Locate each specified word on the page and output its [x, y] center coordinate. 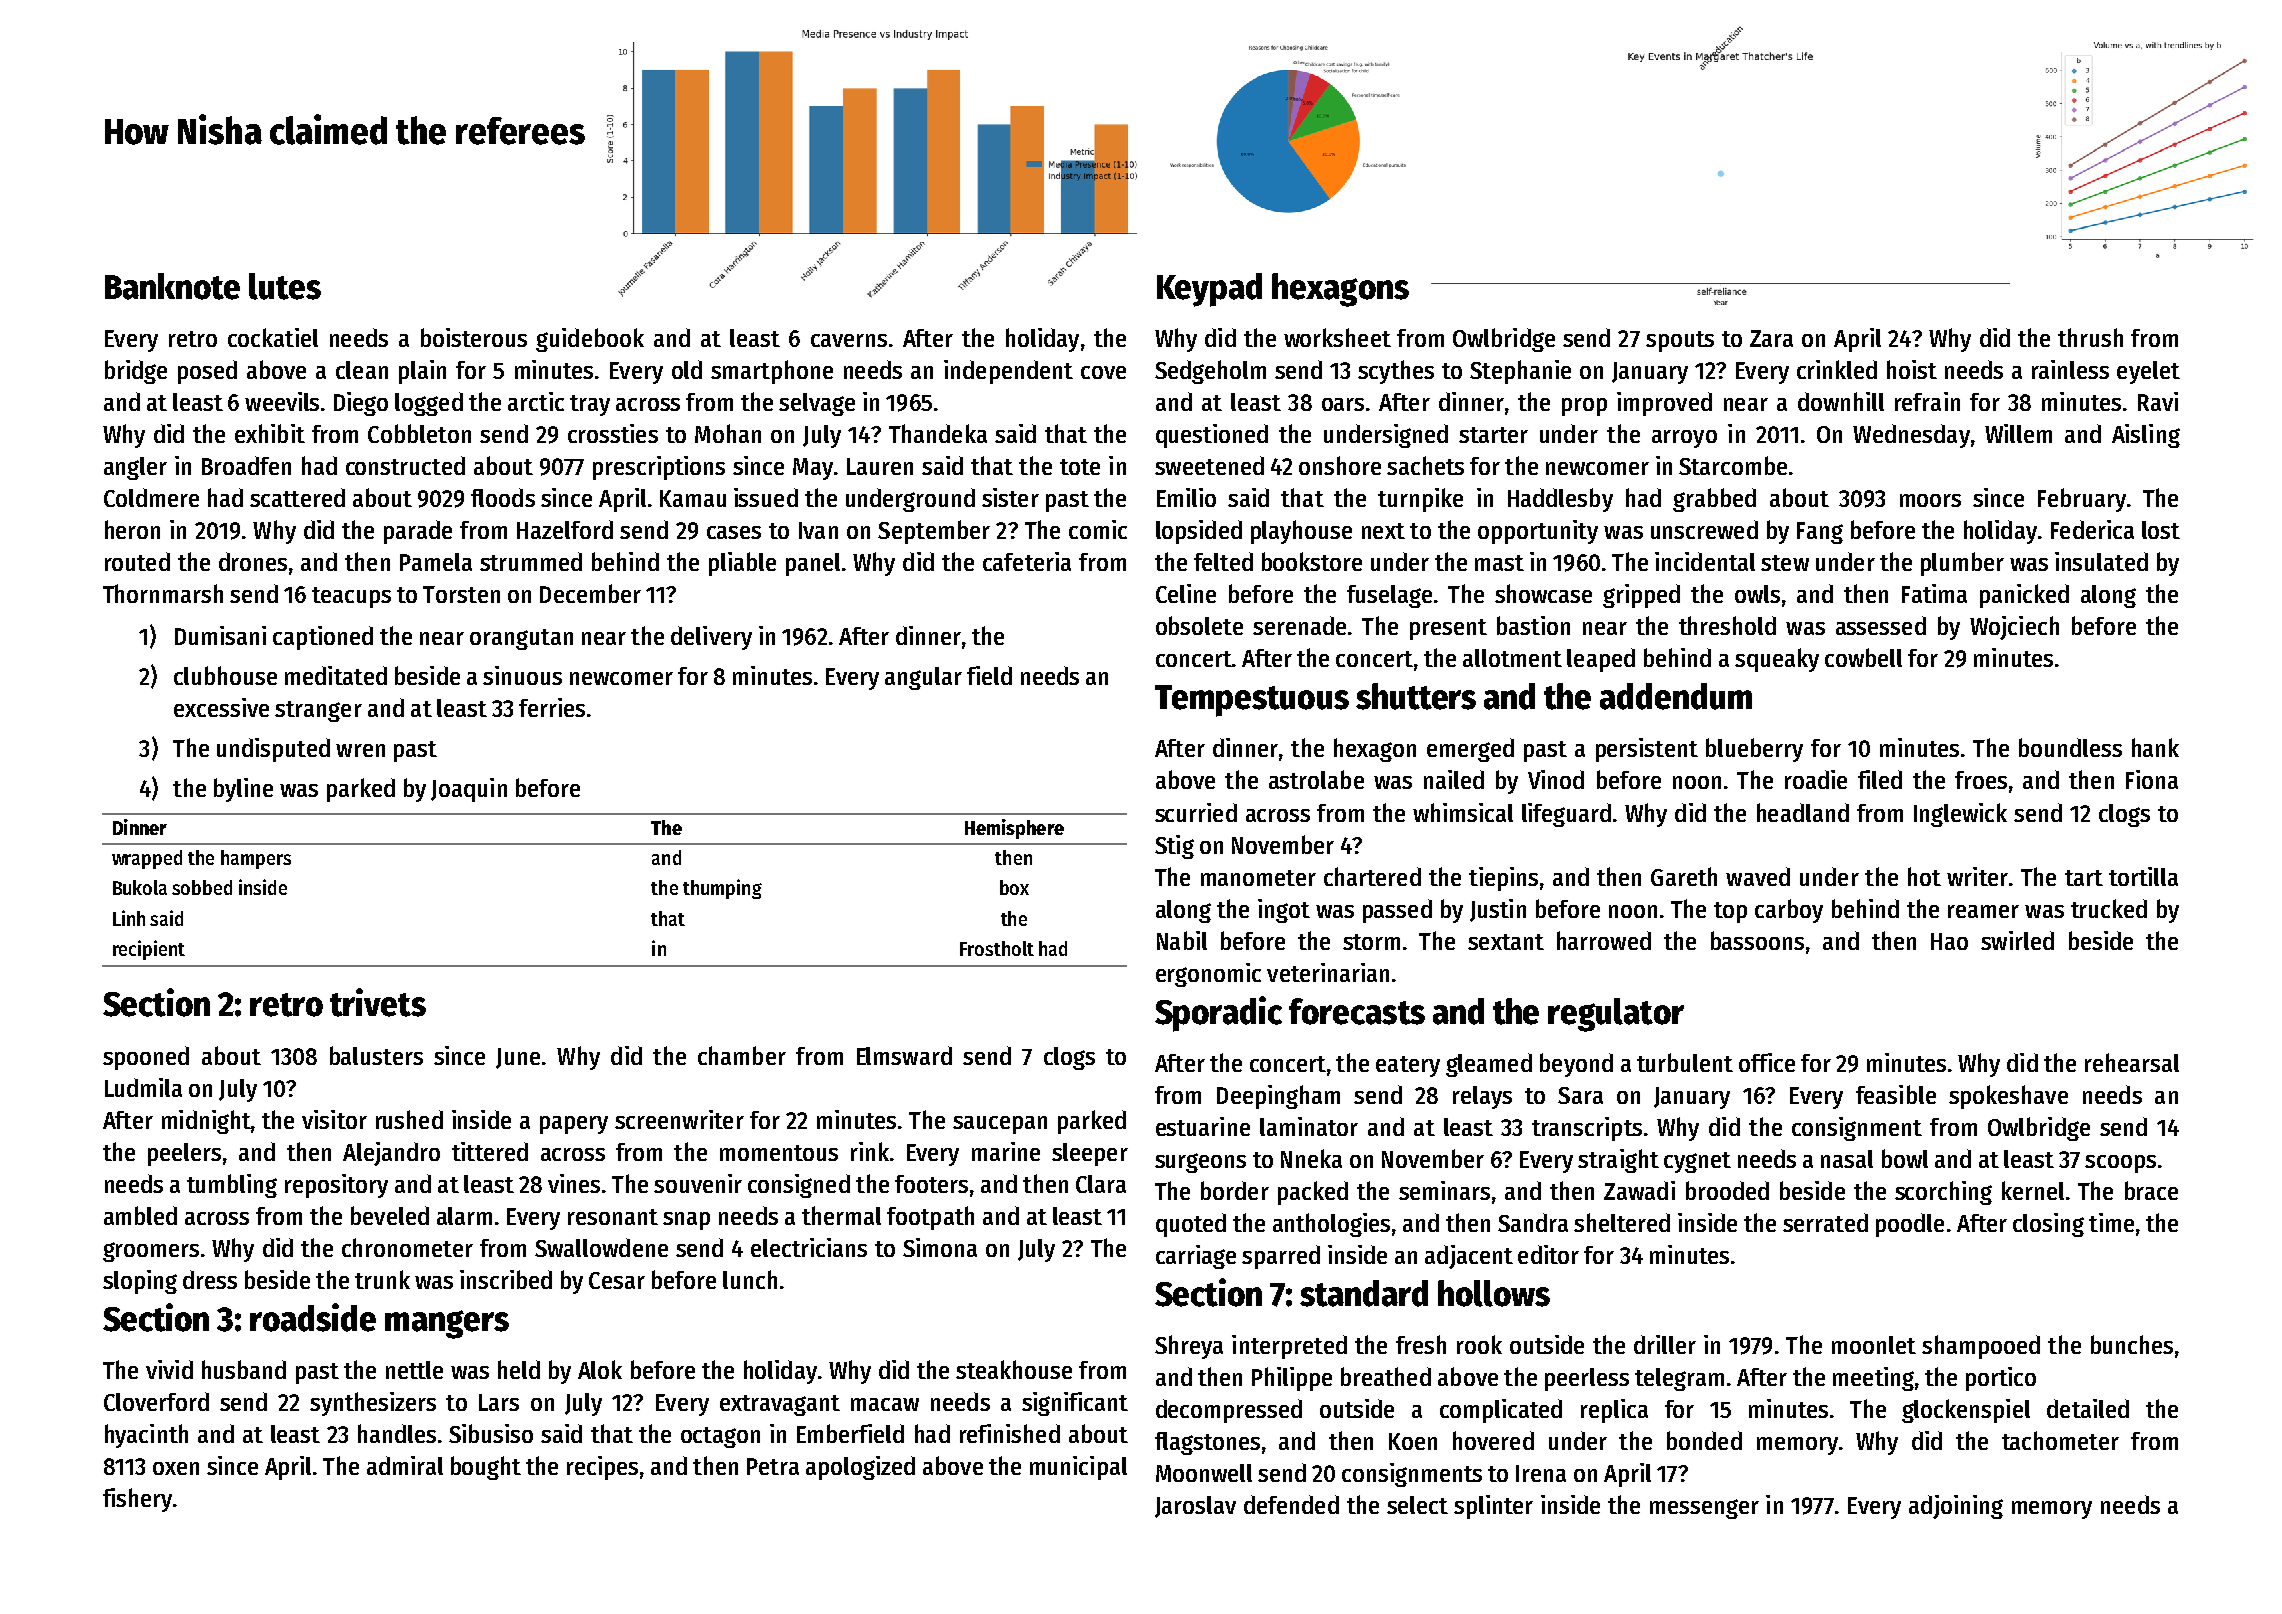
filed [1880, 779]
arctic [536, 401]
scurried [1196, 812]
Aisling [2146, 436]
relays [1482, 1097]
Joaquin [469, 790]
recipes [602, 1468]
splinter [1493, 1507]
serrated [1825, 1222]
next [1383, 531]
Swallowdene [601, 1247]
